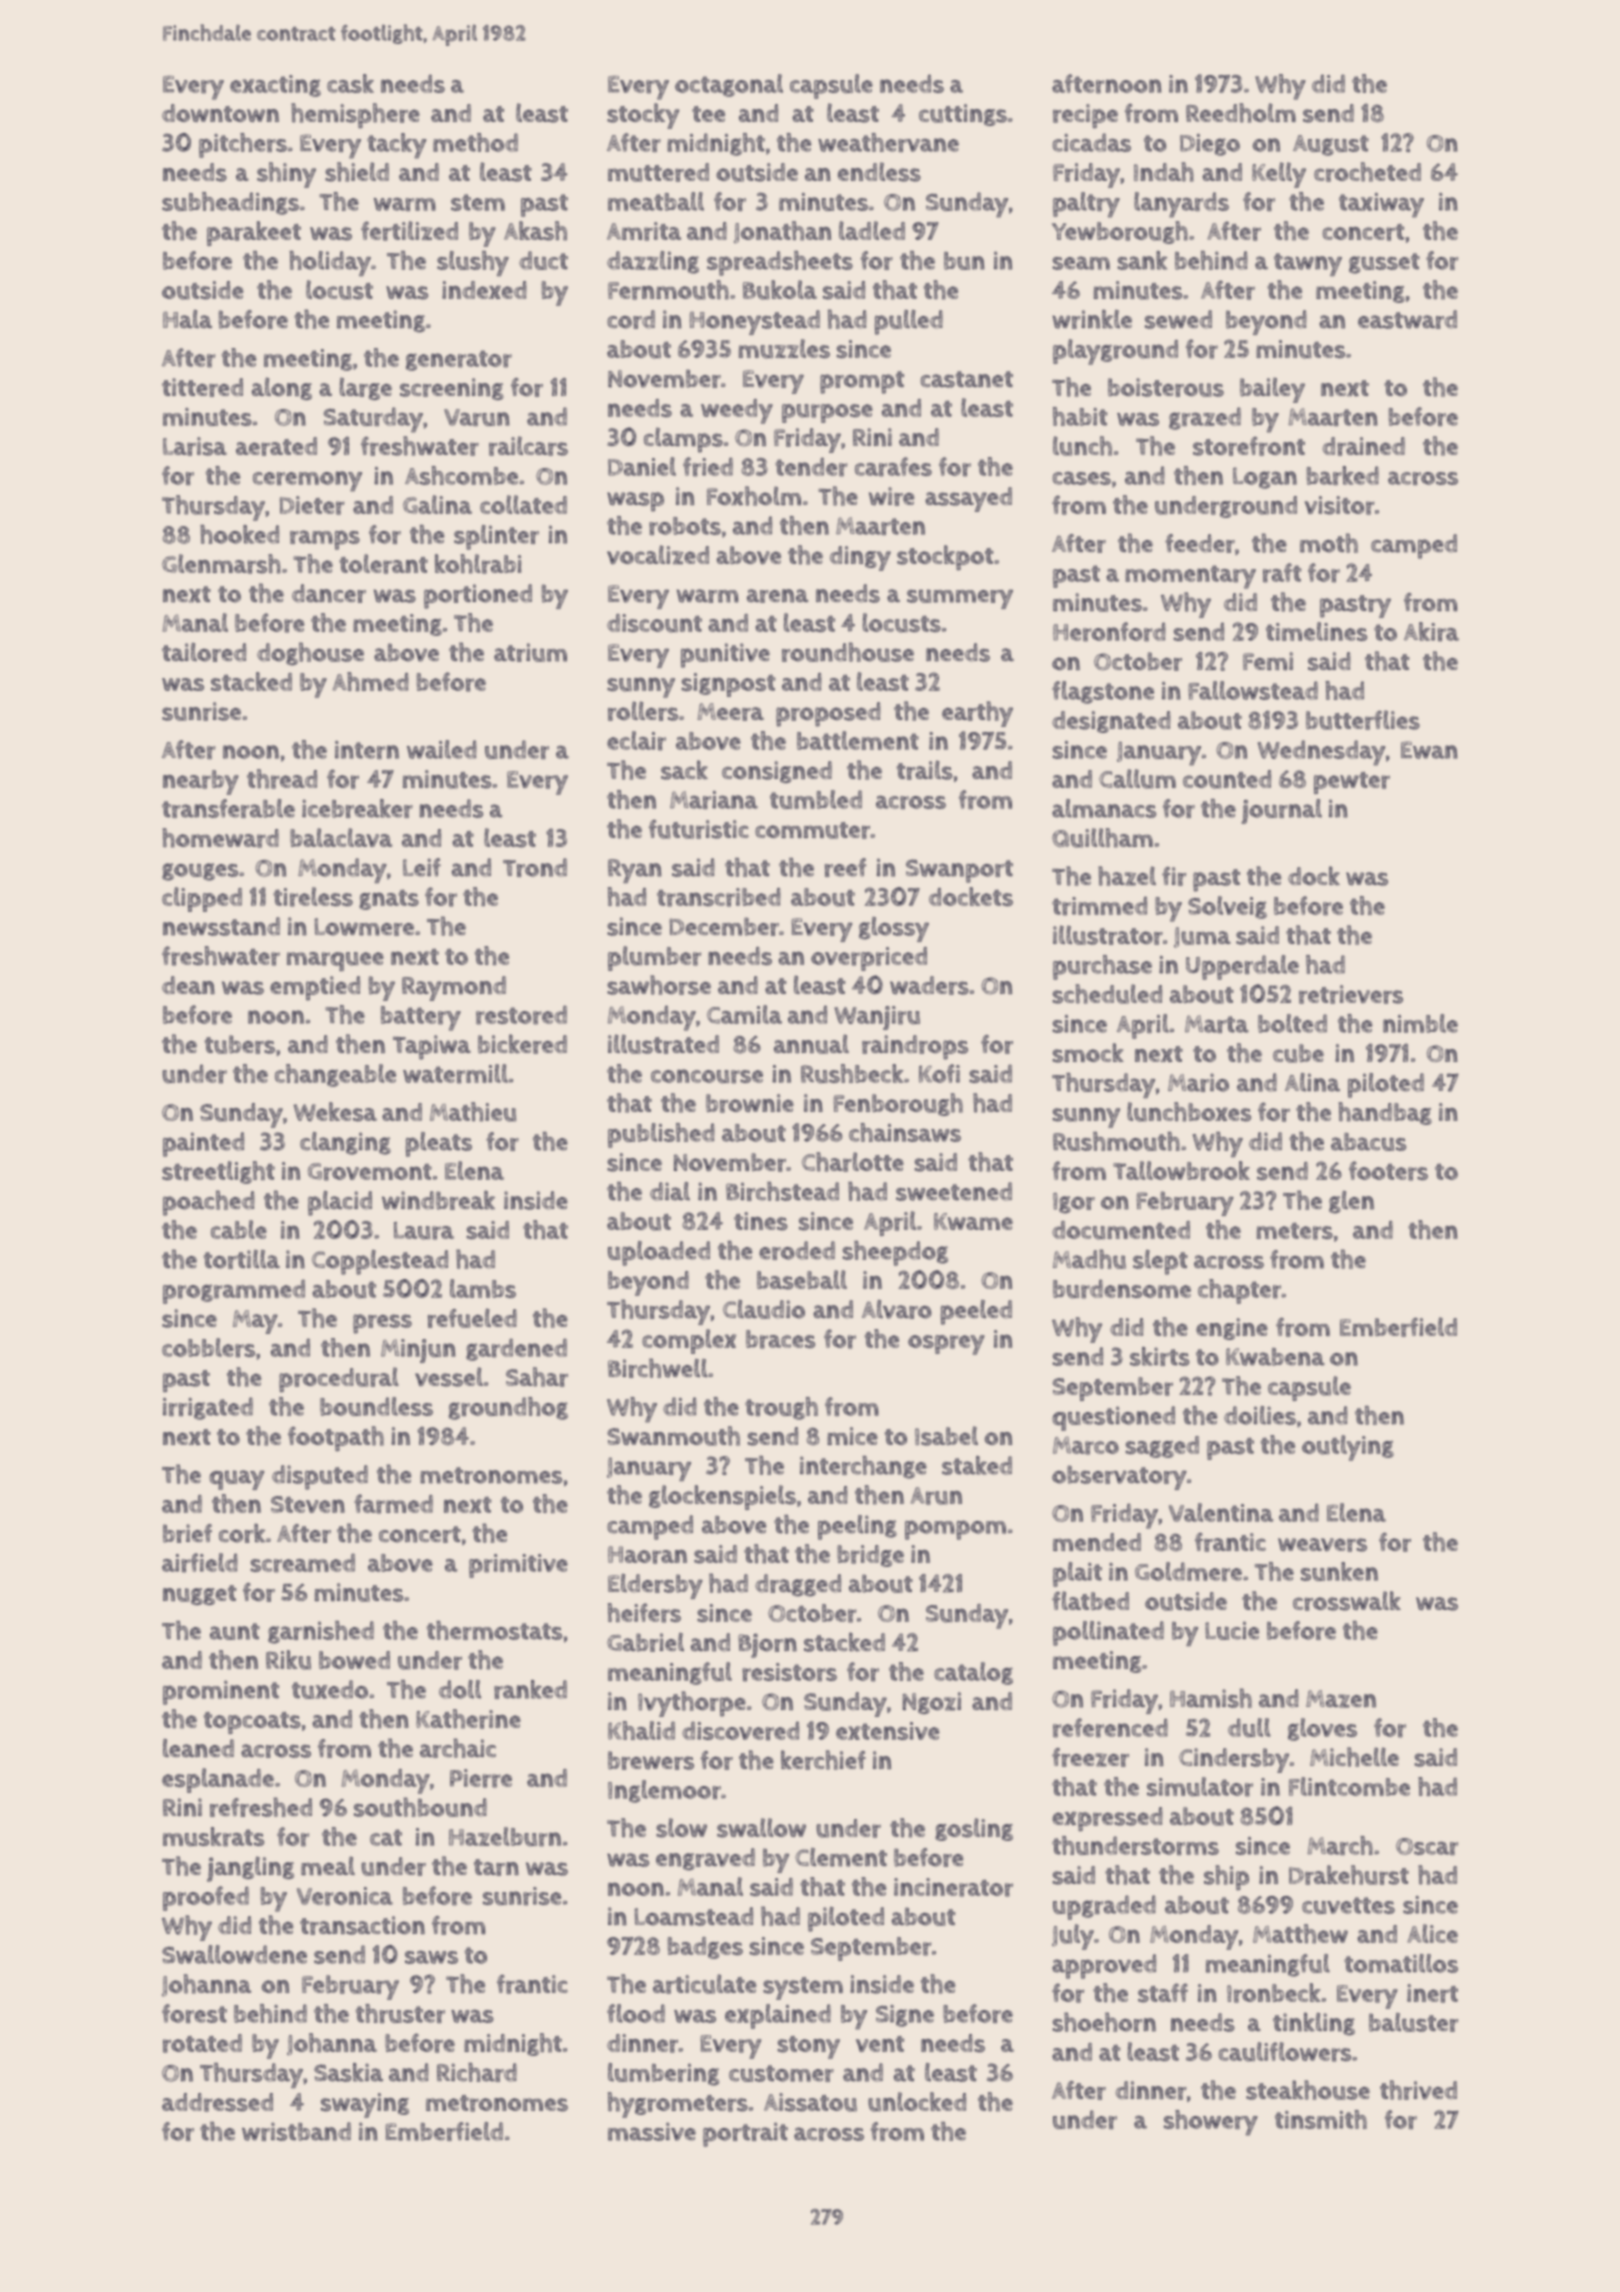 The image size is (1620, 2292). What do you see at coordinates (1211, 2123) in the screenshot?
I see `showery` at bounding box center [1211, 2123].
